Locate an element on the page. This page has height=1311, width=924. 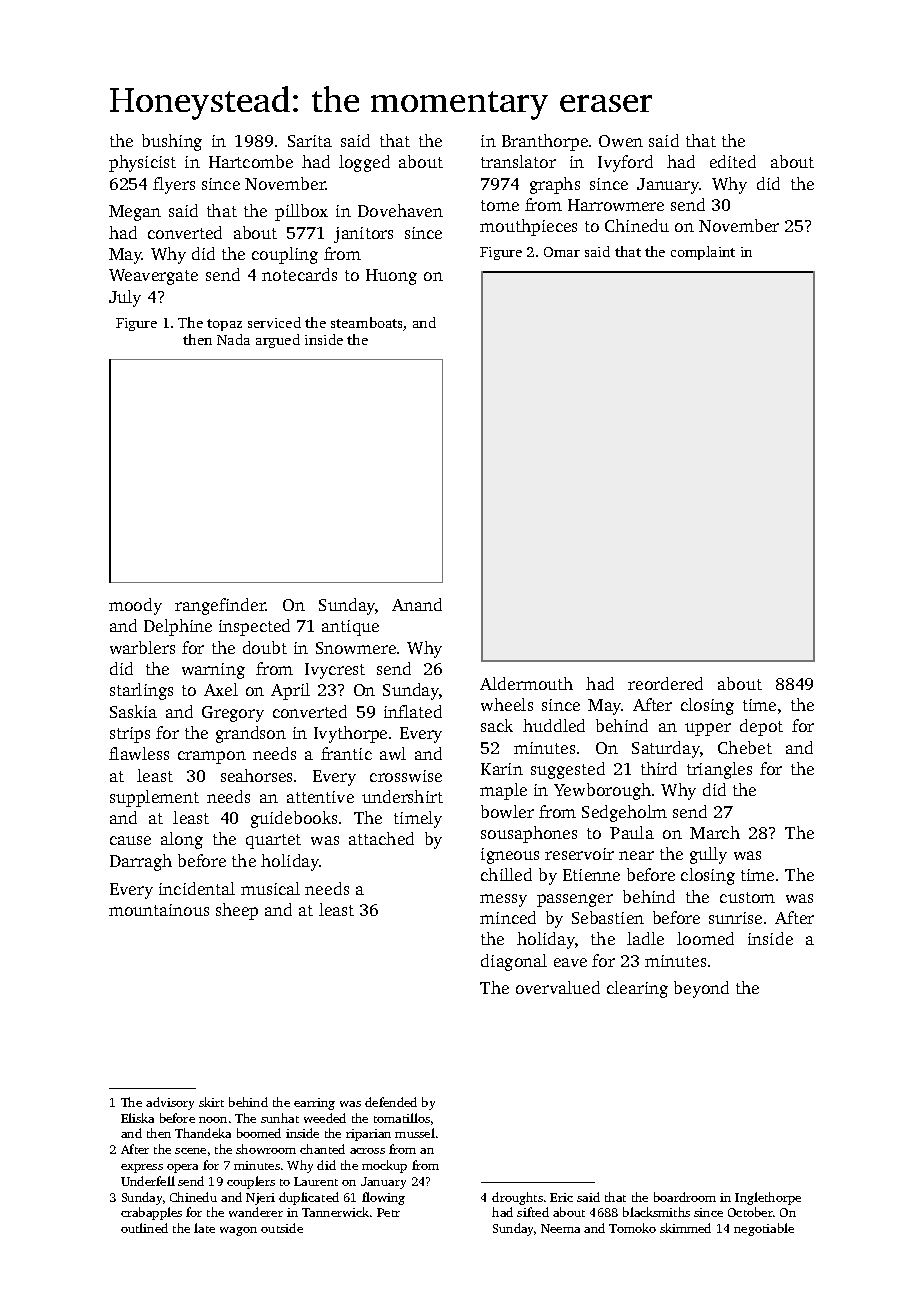
reordered is located at coordinates (665, 683).
